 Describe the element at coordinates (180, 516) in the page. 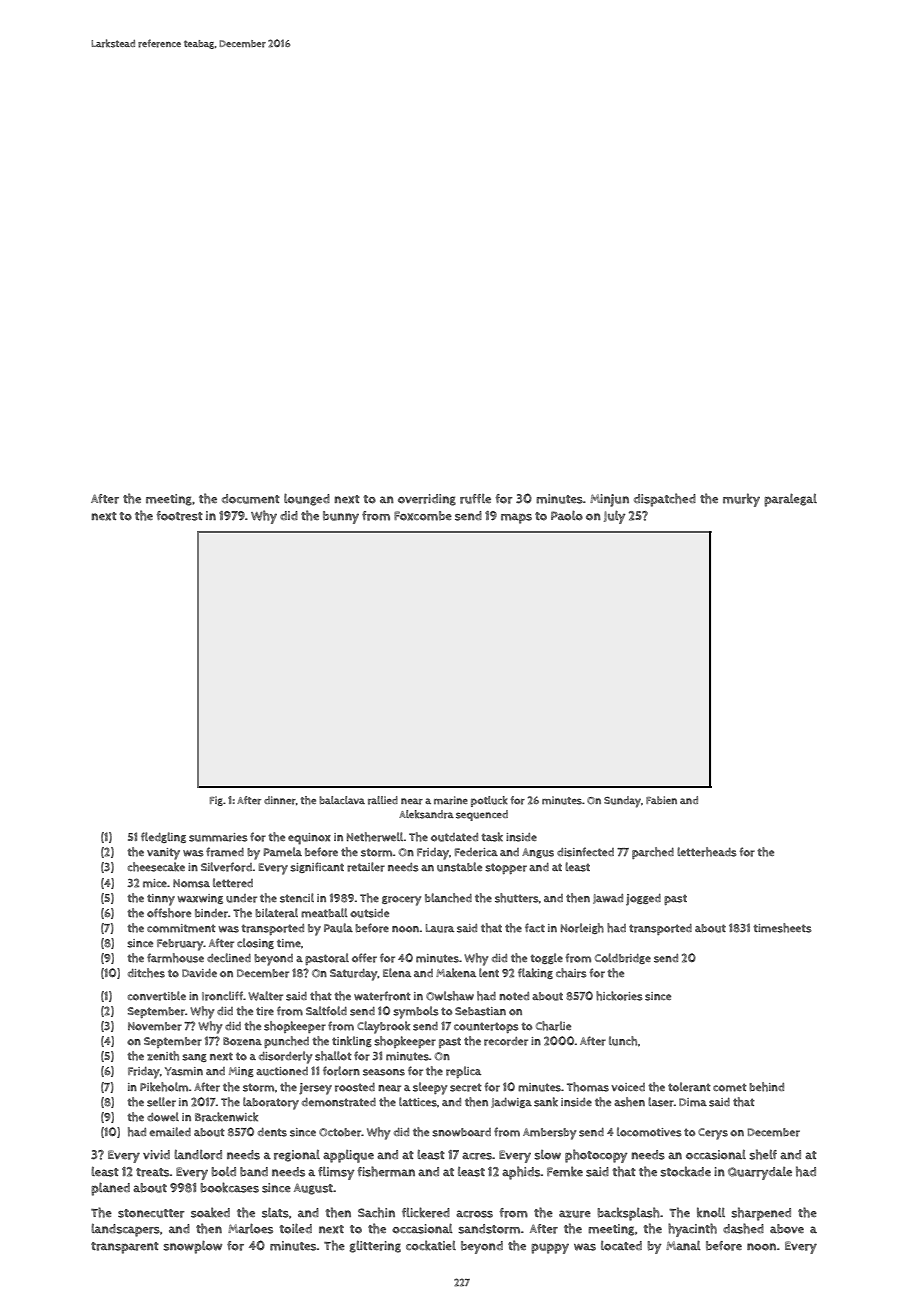

I see `footrest` at that location.
